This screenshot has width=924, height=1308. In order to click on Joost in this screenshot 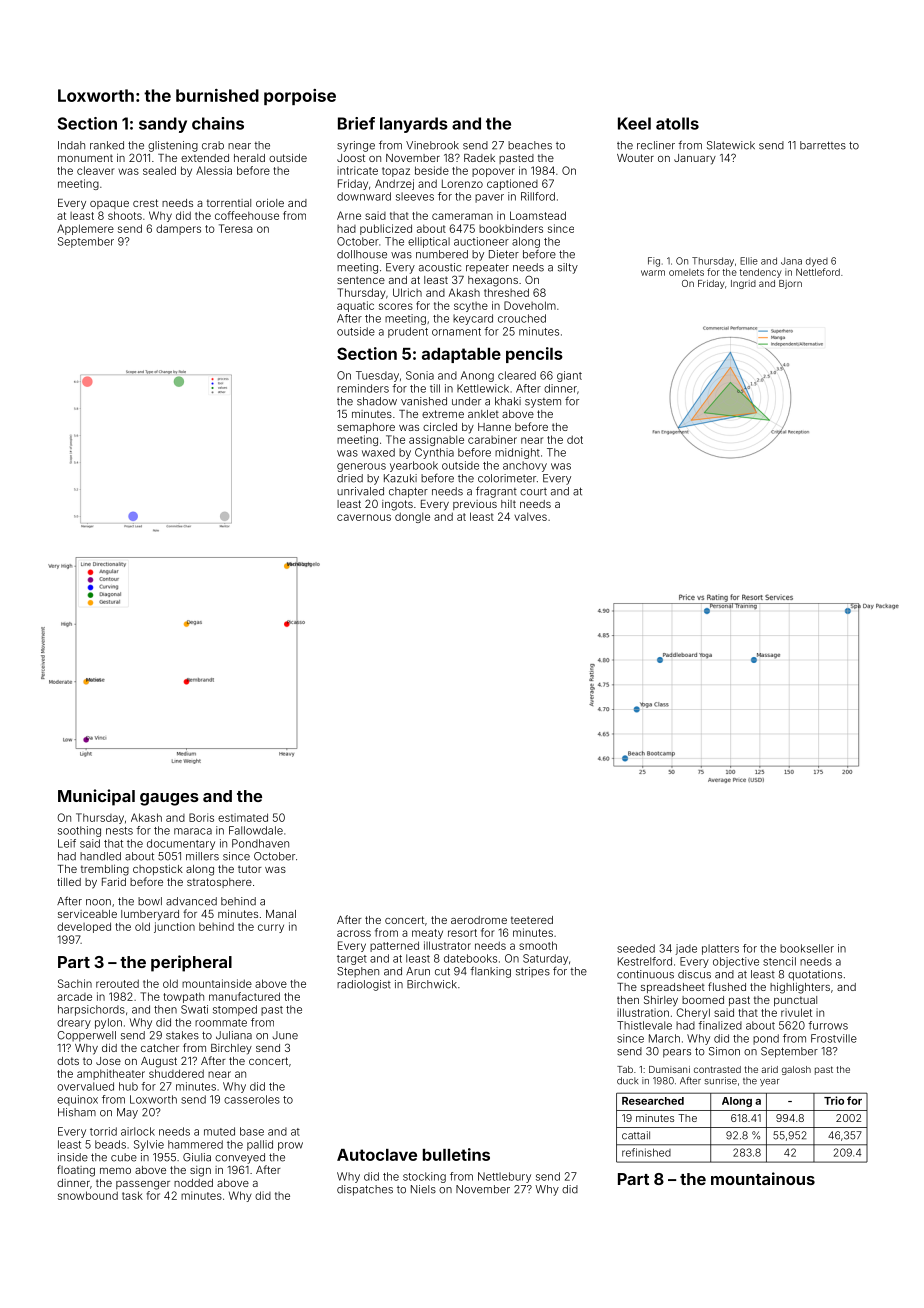, I will do `click(351, 158)`.
